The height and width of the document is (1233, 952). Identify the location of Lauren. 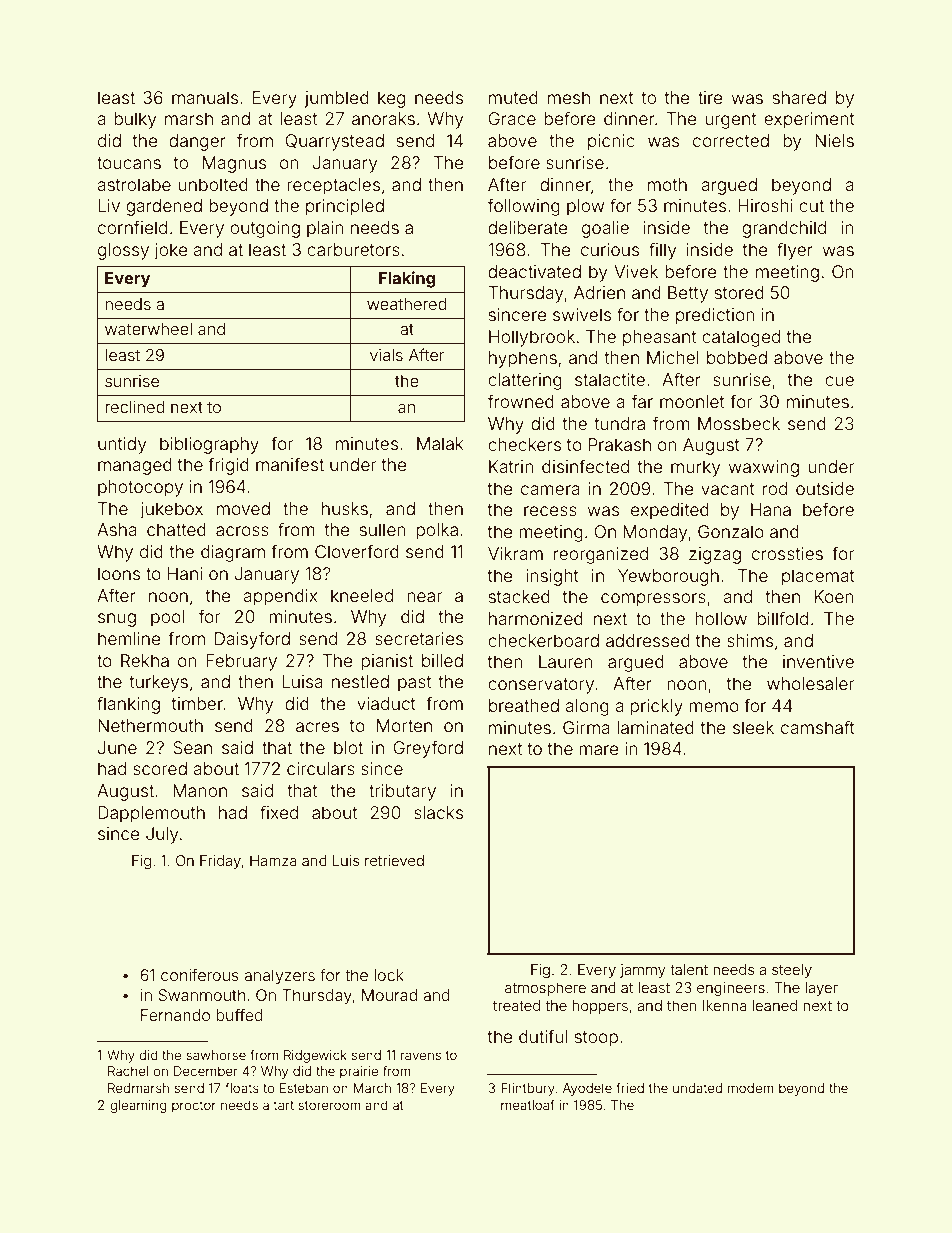
(566, 661).
